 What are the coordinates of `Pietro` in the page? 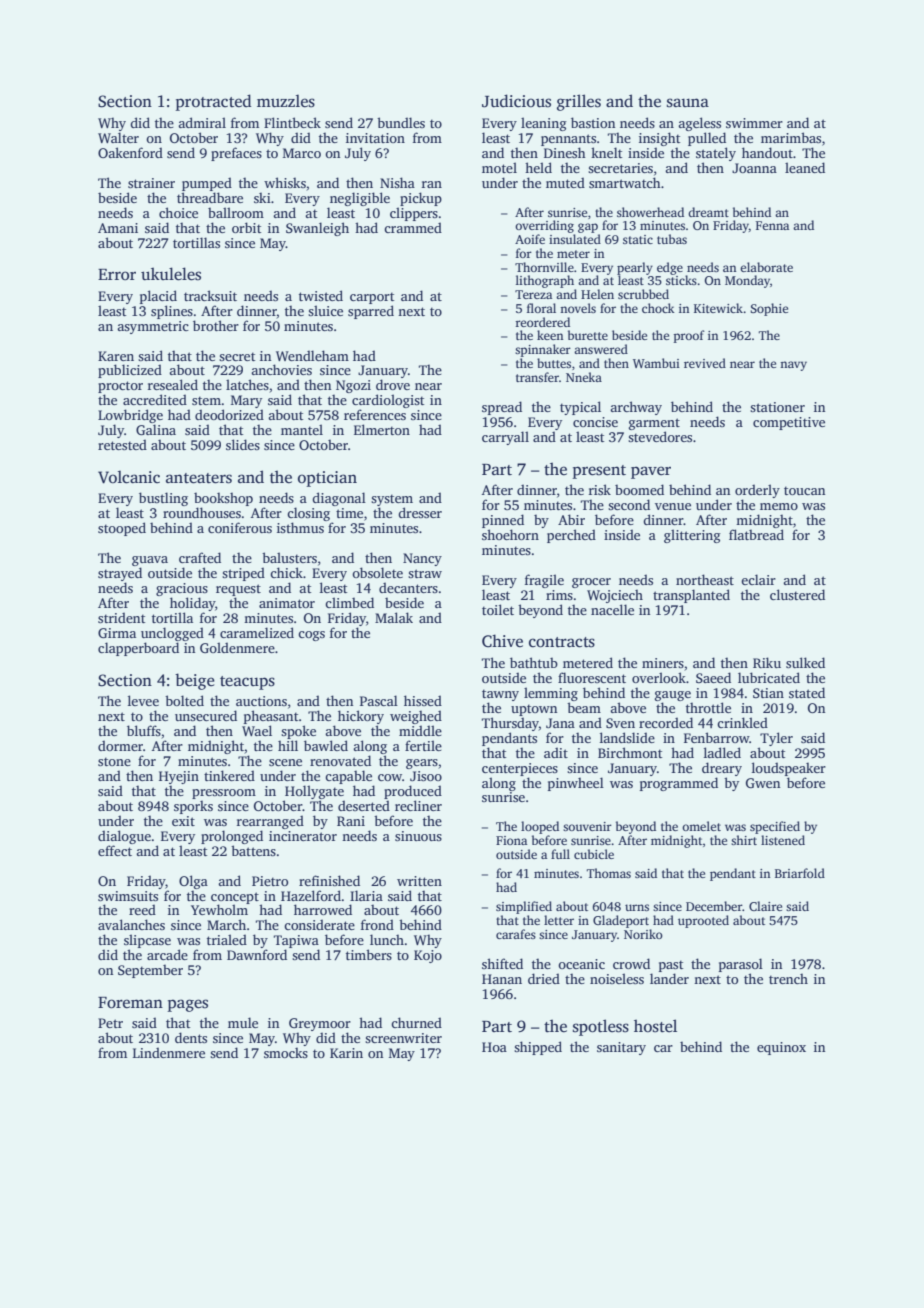 It's located at (270, 881).
